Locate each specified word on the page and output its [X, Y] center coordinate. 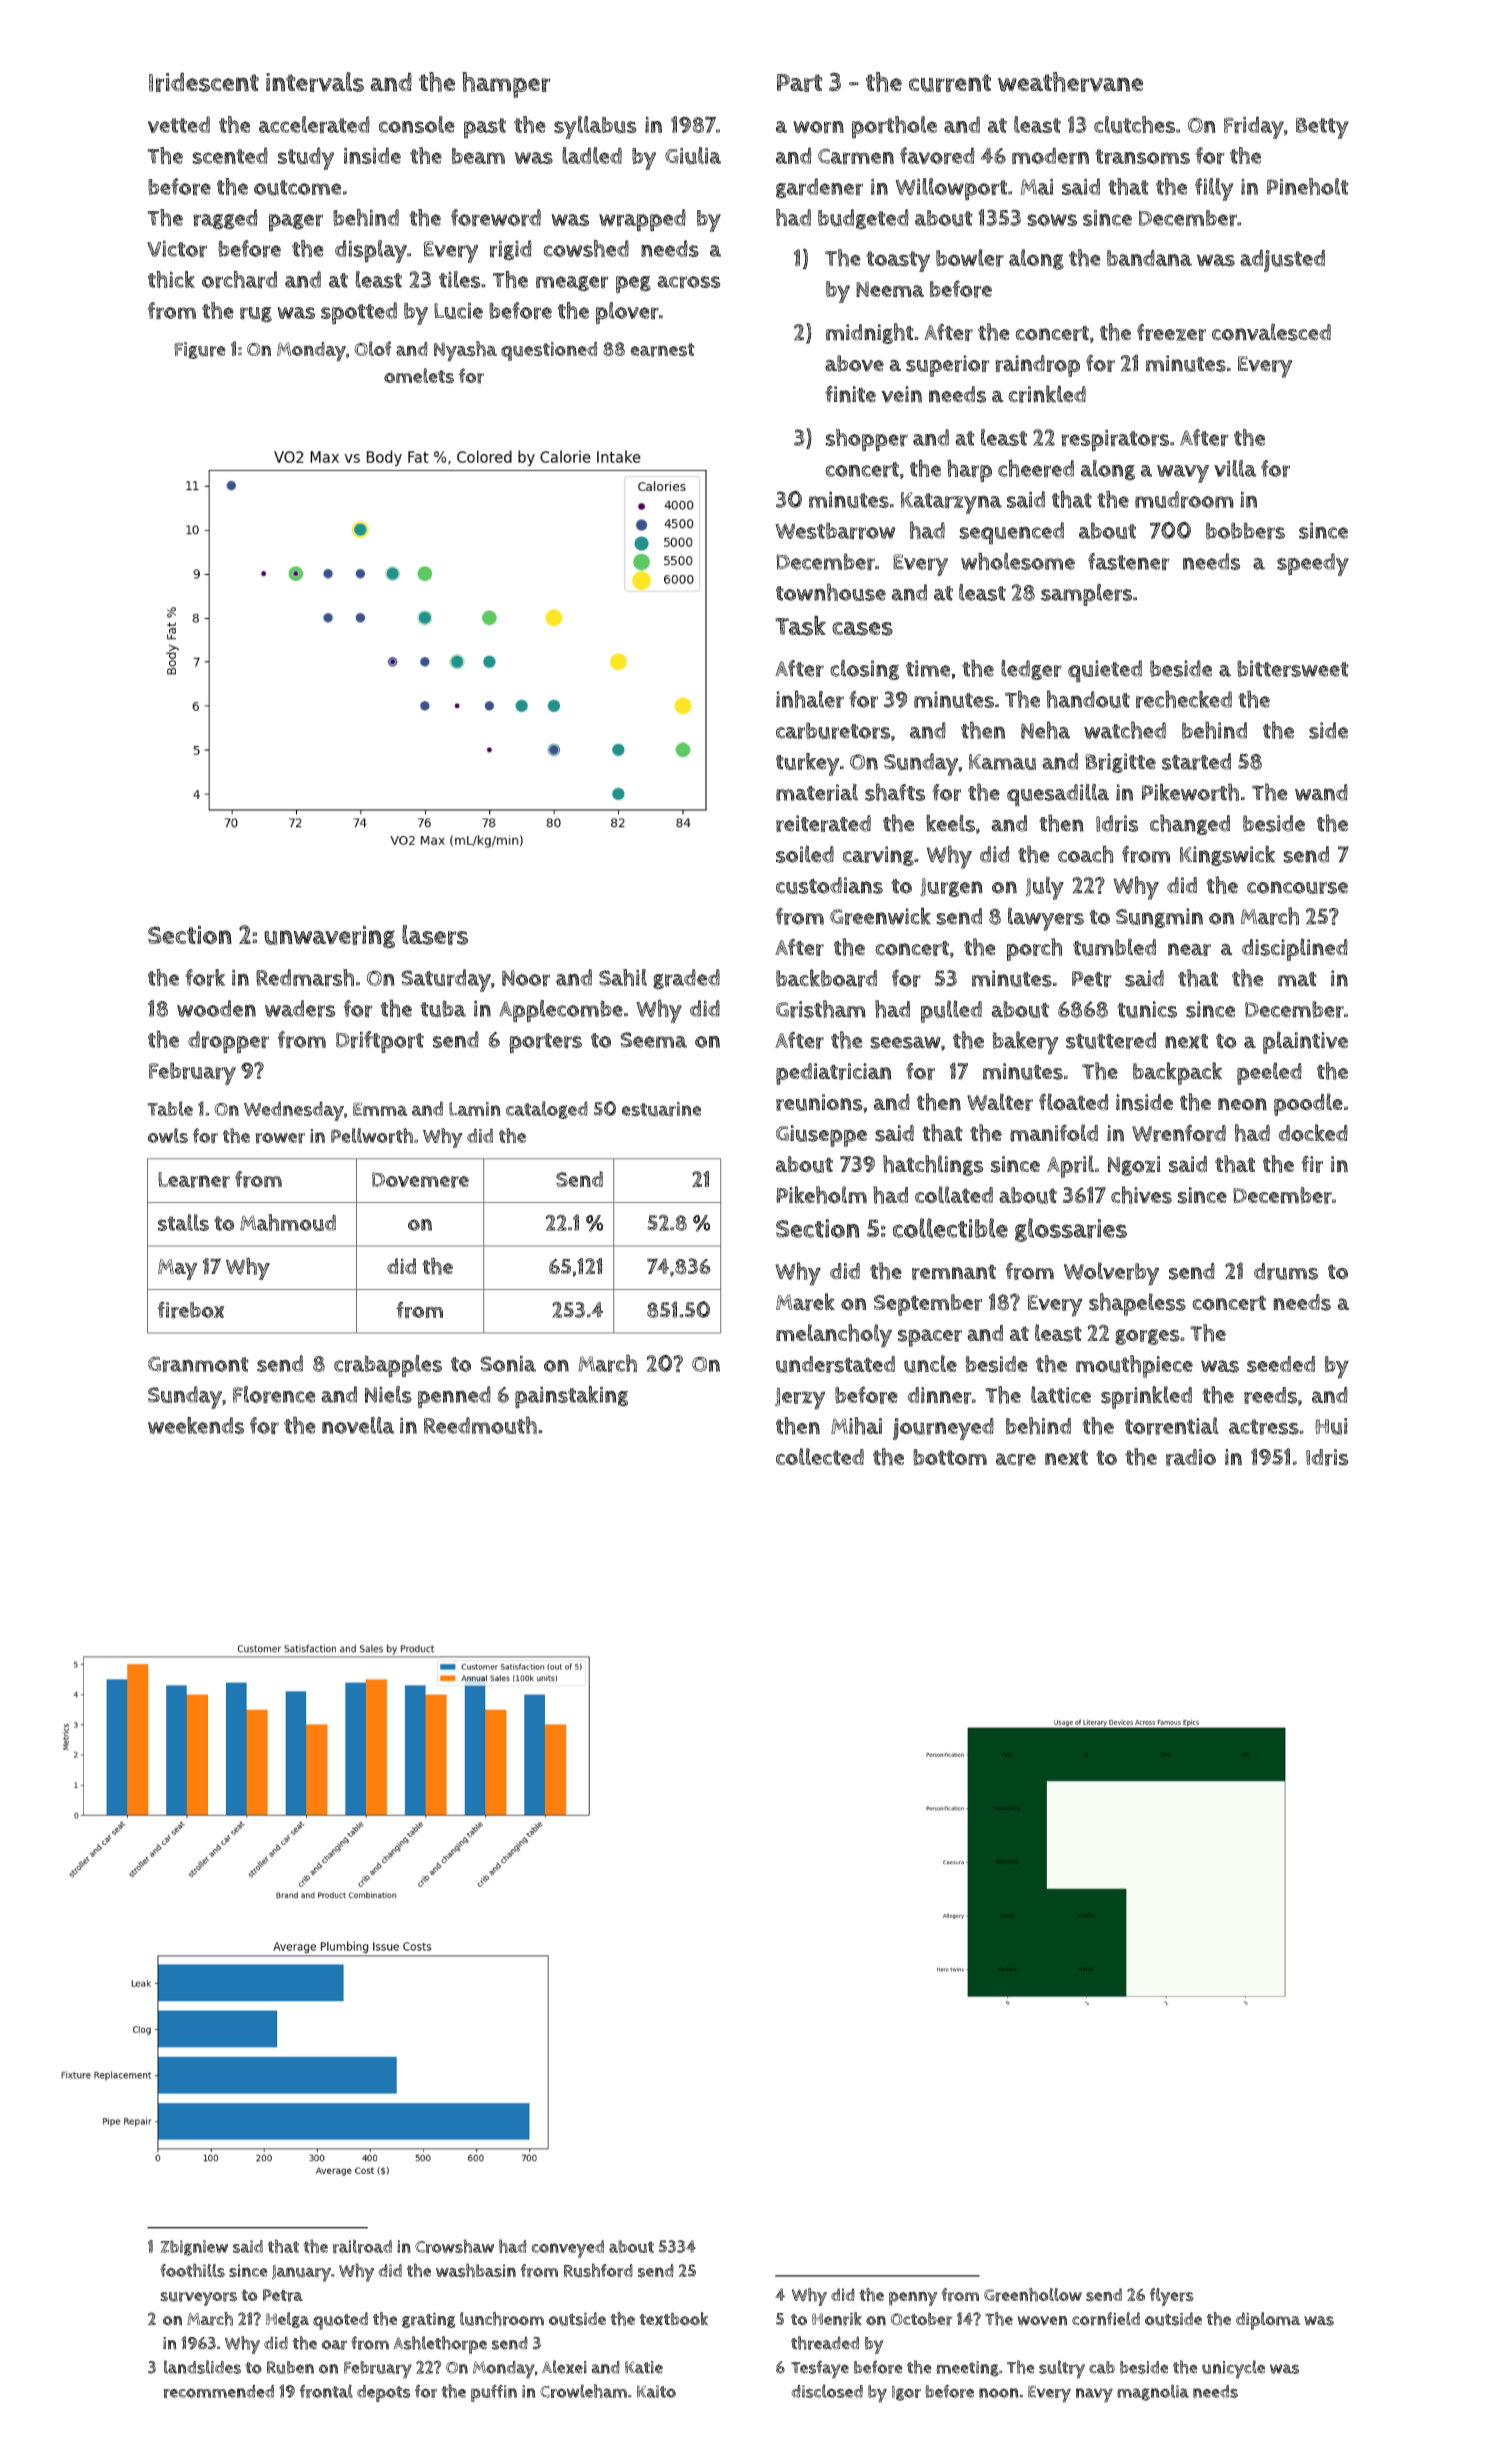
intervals [315, 82]
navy [1094, 2395]
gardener [819, 188]
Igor [906, 2393]
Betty [1322, 128]
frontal [326, 2391]
